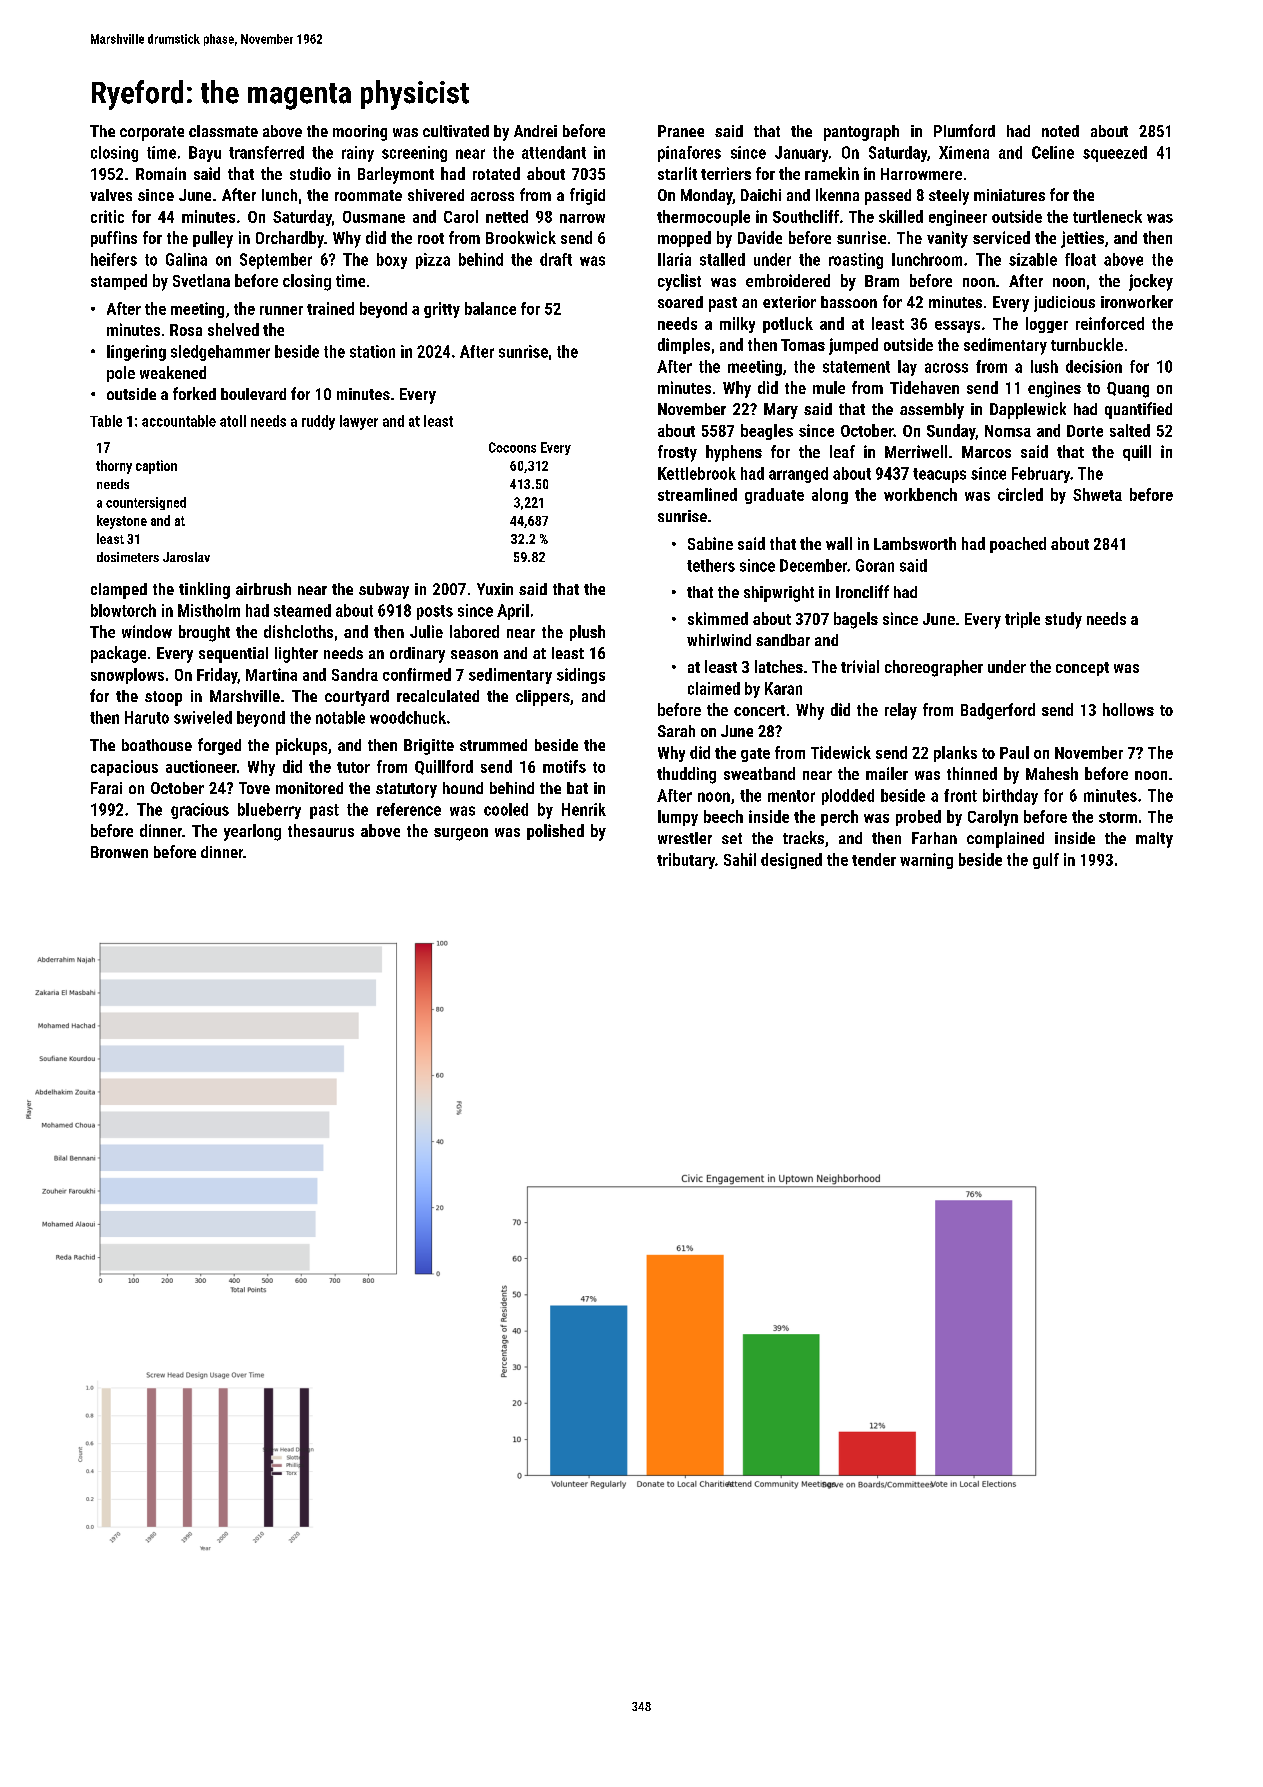  Describe the element at coordinates (734, 453) in the page. I see `hyphens` at that location.
